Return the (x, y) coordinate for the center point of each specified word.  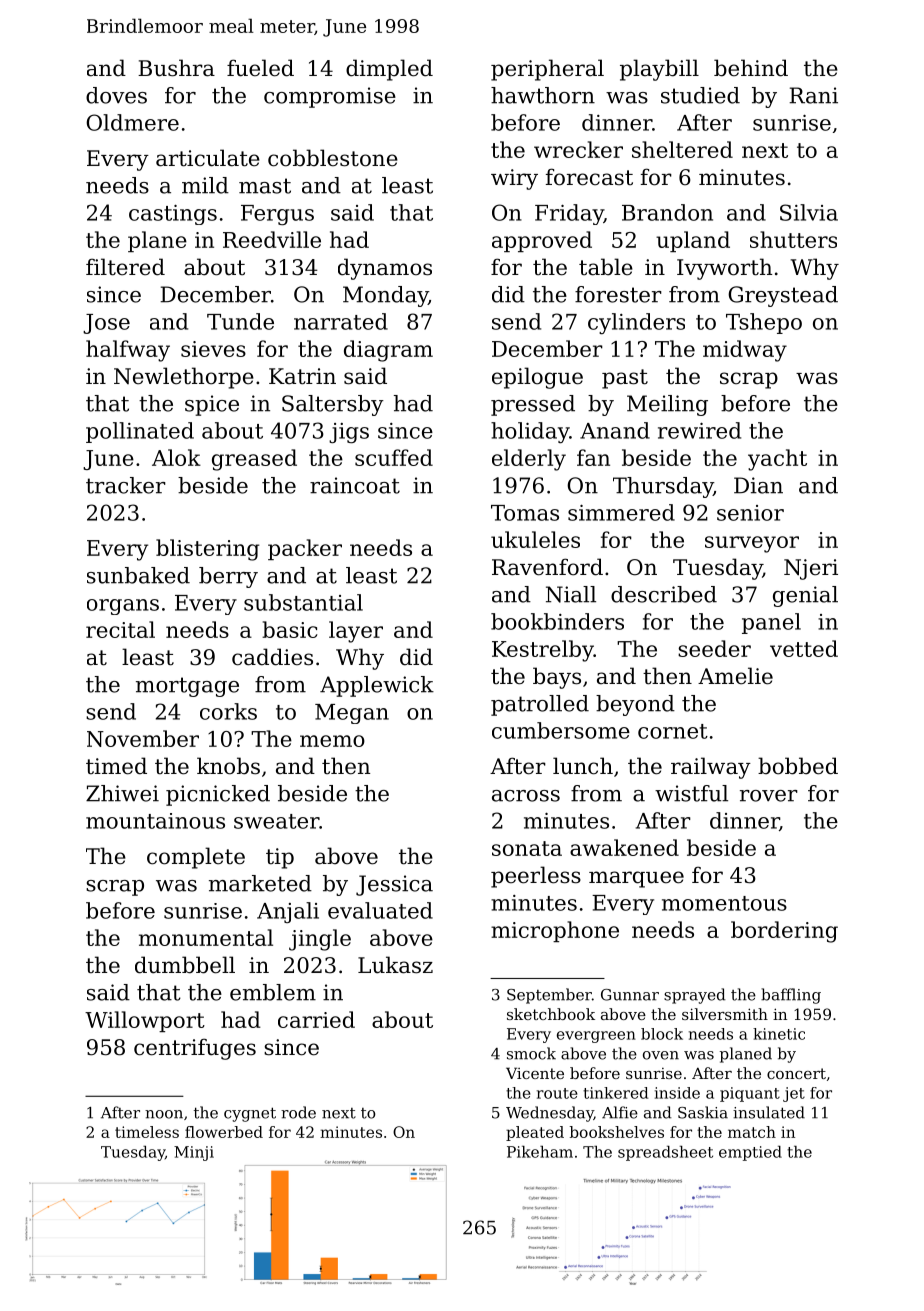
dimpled (389, 70)
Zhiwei (122, 793)
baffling (791, 996)
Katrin (302, 376)
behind (751, 68)
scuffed (394, 457)
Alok (176, 457)
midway (745, 351)
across (526, 796)
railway (711, 768)
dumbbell (185, 965)
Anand (615, 430)
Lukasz (395, 965)
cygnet (250, 1114)
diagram (388, 351)
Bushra (176, 68)
